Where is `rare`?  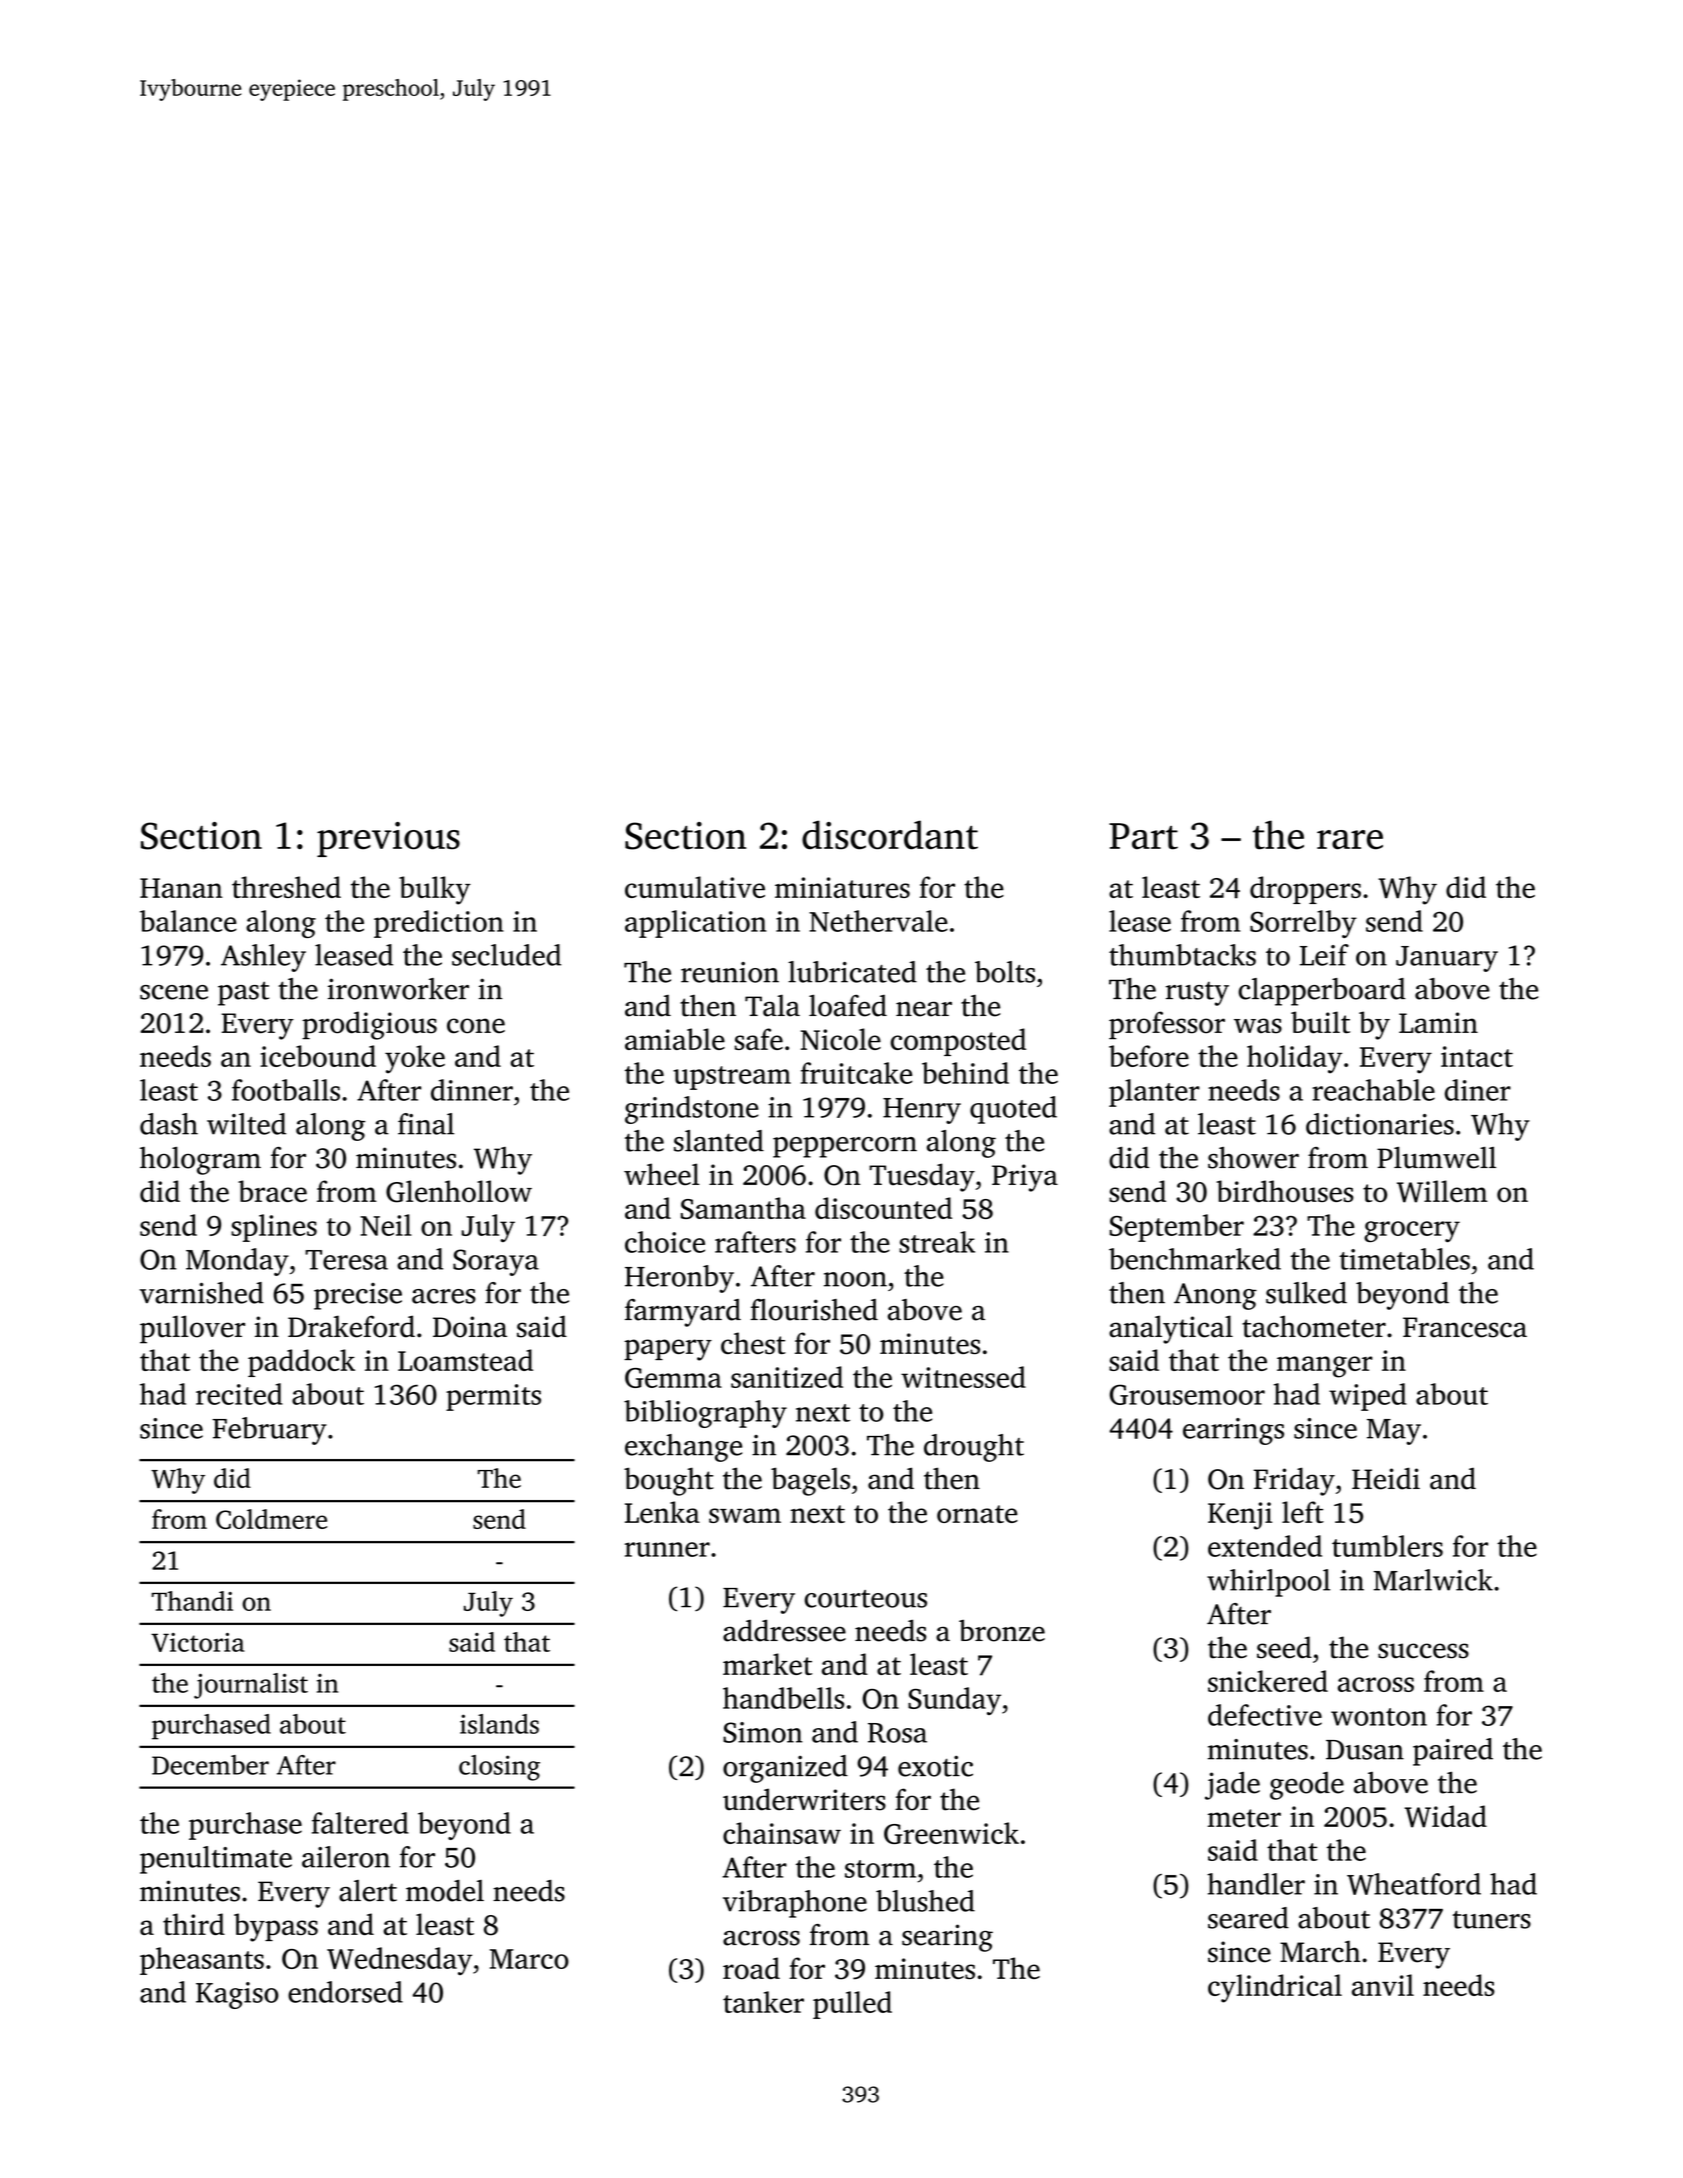
rare is located at coordinates (1350, 840).
